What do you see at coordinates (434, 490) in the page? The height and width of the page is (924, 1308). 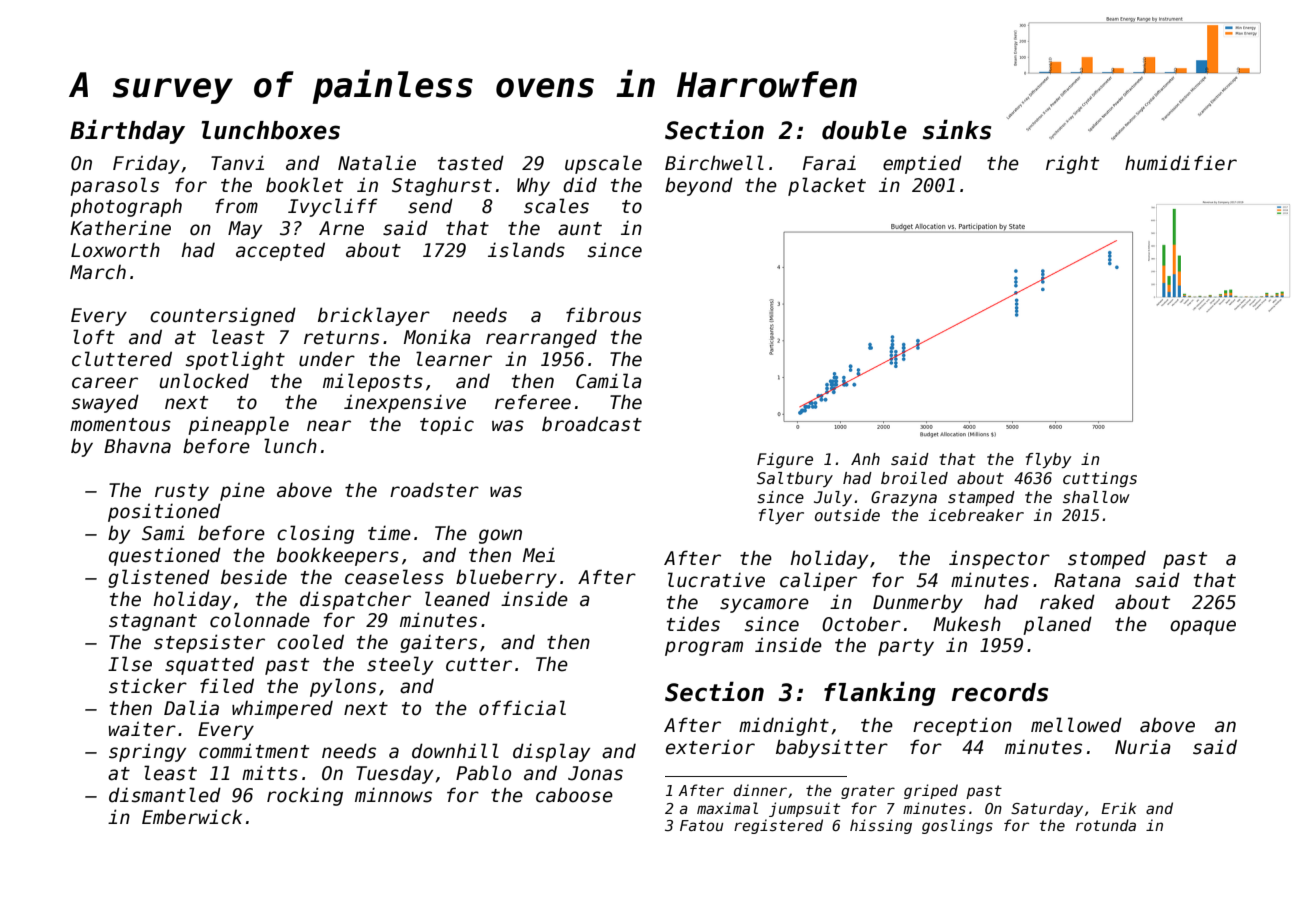 I see `roadster` at bounding box center [434, 490].
